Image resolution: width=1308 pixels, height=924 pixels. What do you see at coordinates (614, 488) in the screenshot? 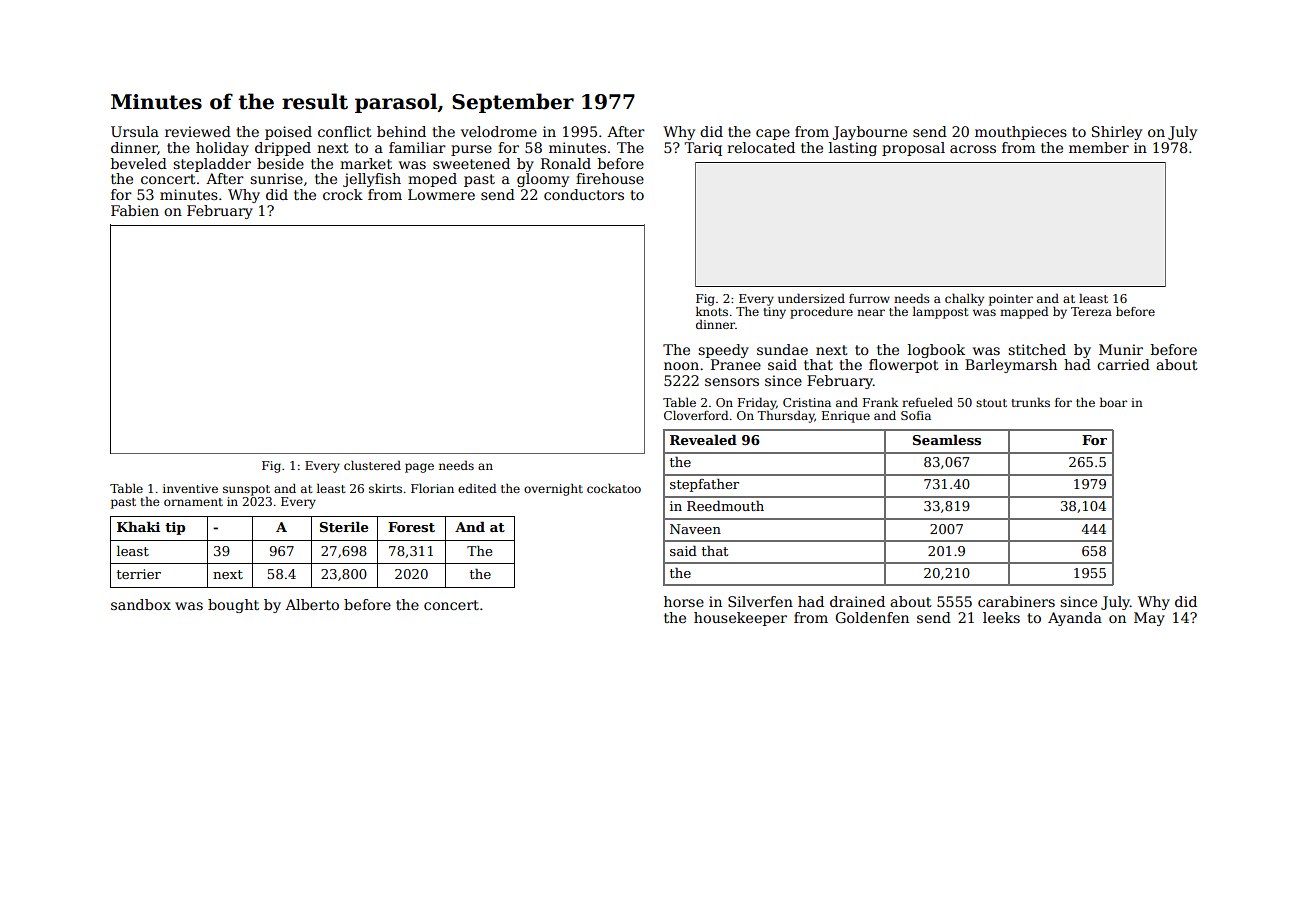
I see `cockatoo` at bounding box center [614, 488].
